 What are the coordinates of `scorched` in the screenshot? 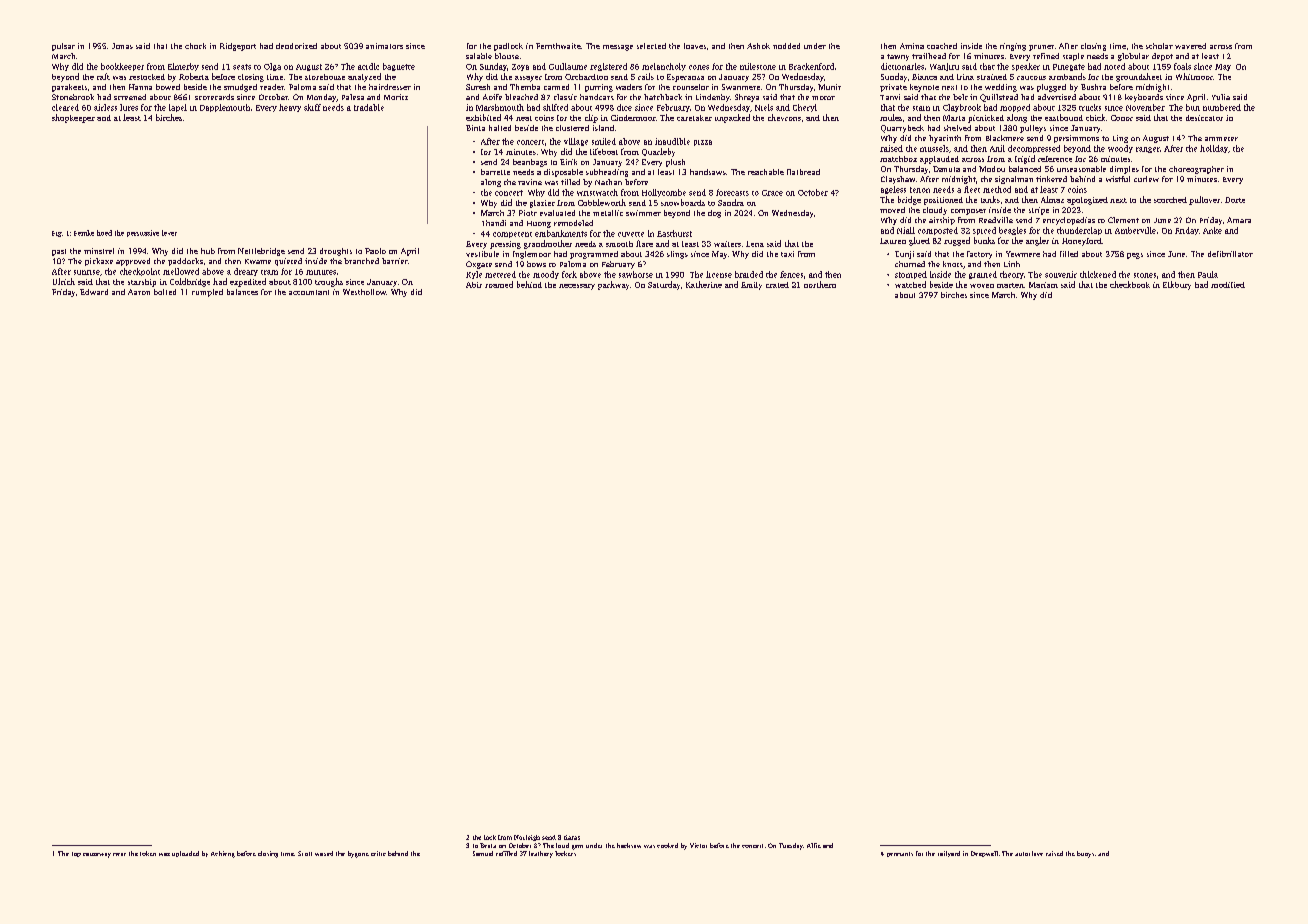 It's located at (1170, 200).
